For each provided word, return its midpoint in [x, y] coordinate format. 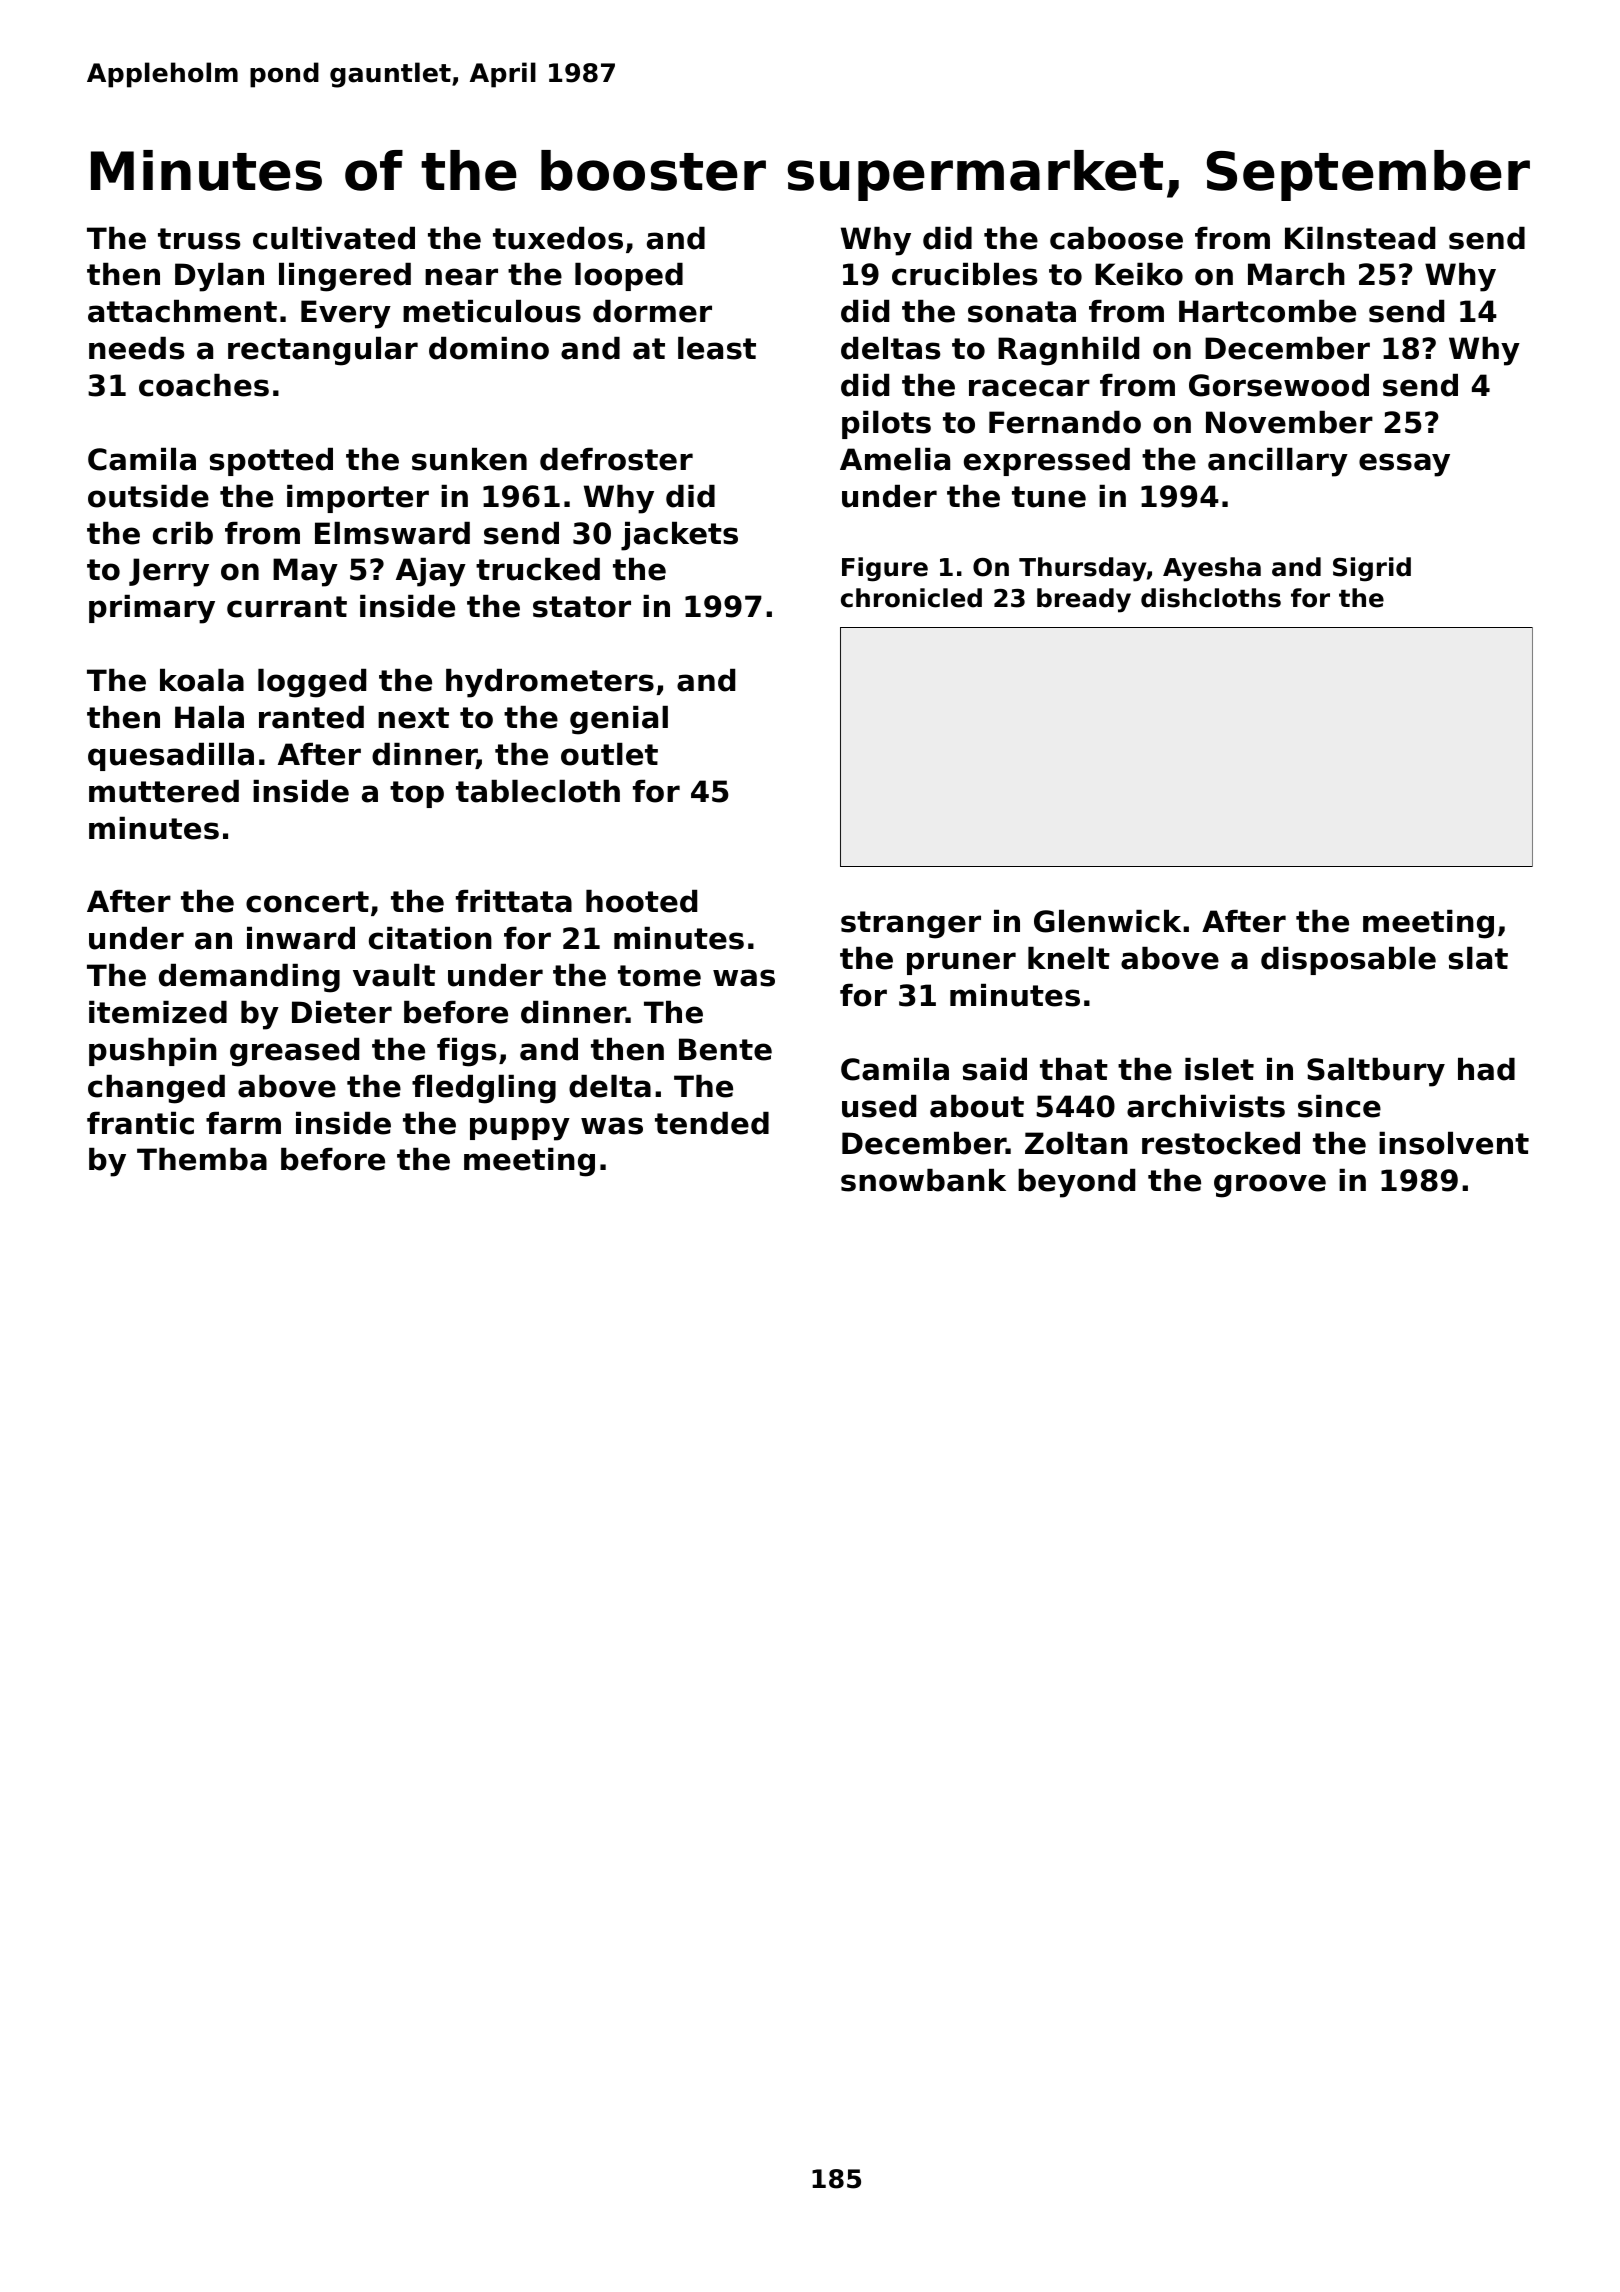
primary [152, 609]
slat [1478, 958]
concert [307, 902]
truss [199, 239]
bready [1084, 600]
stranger [911, 925]
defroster [616, 459]
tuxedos [558, 238]
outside [148, 496]
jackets [679, 536]
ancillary [1278, 462]
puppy [520, 1129]
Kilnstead [1360, 238]
